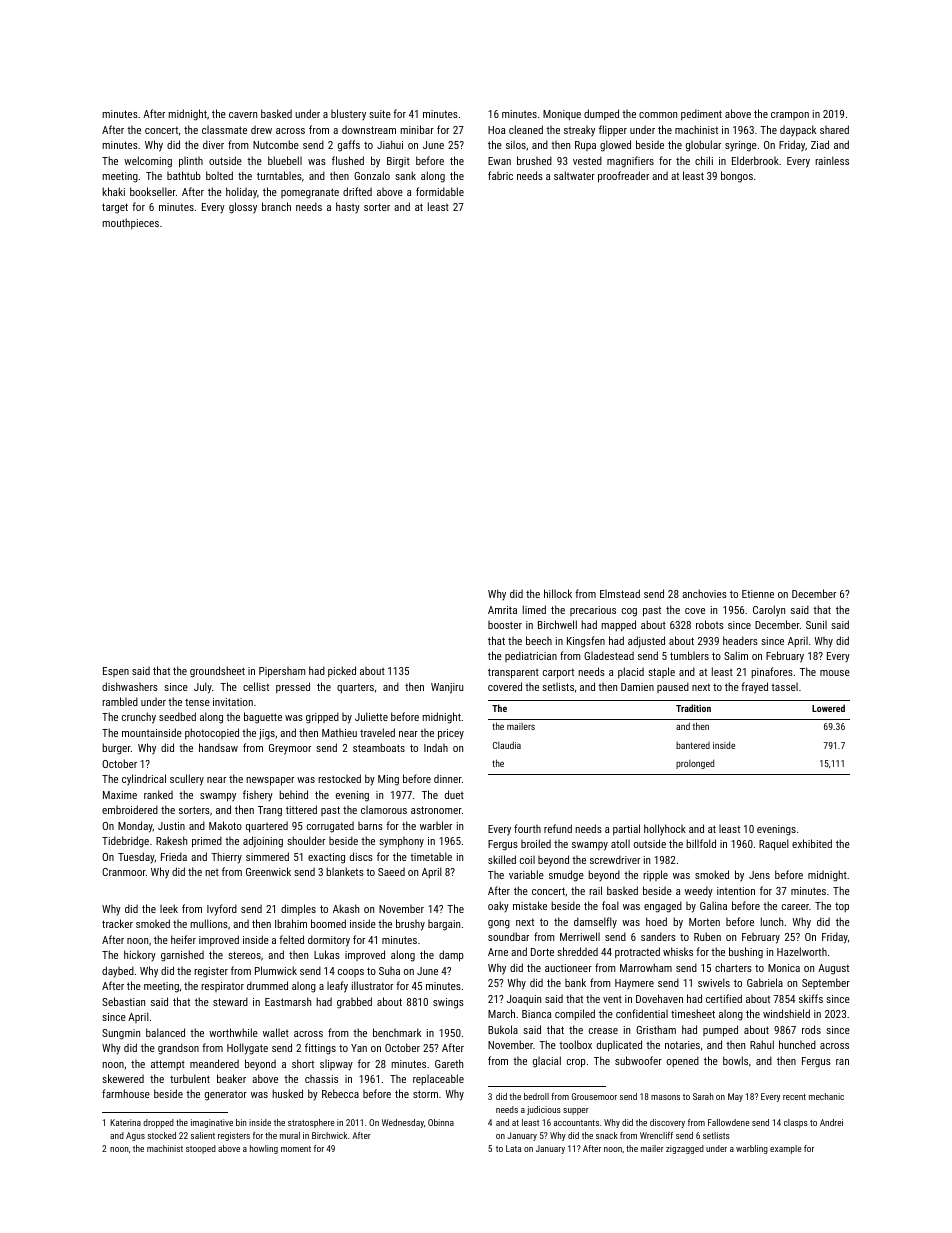 The height and width of the page is (1233, 952). What do you see at coordinates (544, 1110) in the page?
I see `judicious` at bounding box center [544, 1110].
